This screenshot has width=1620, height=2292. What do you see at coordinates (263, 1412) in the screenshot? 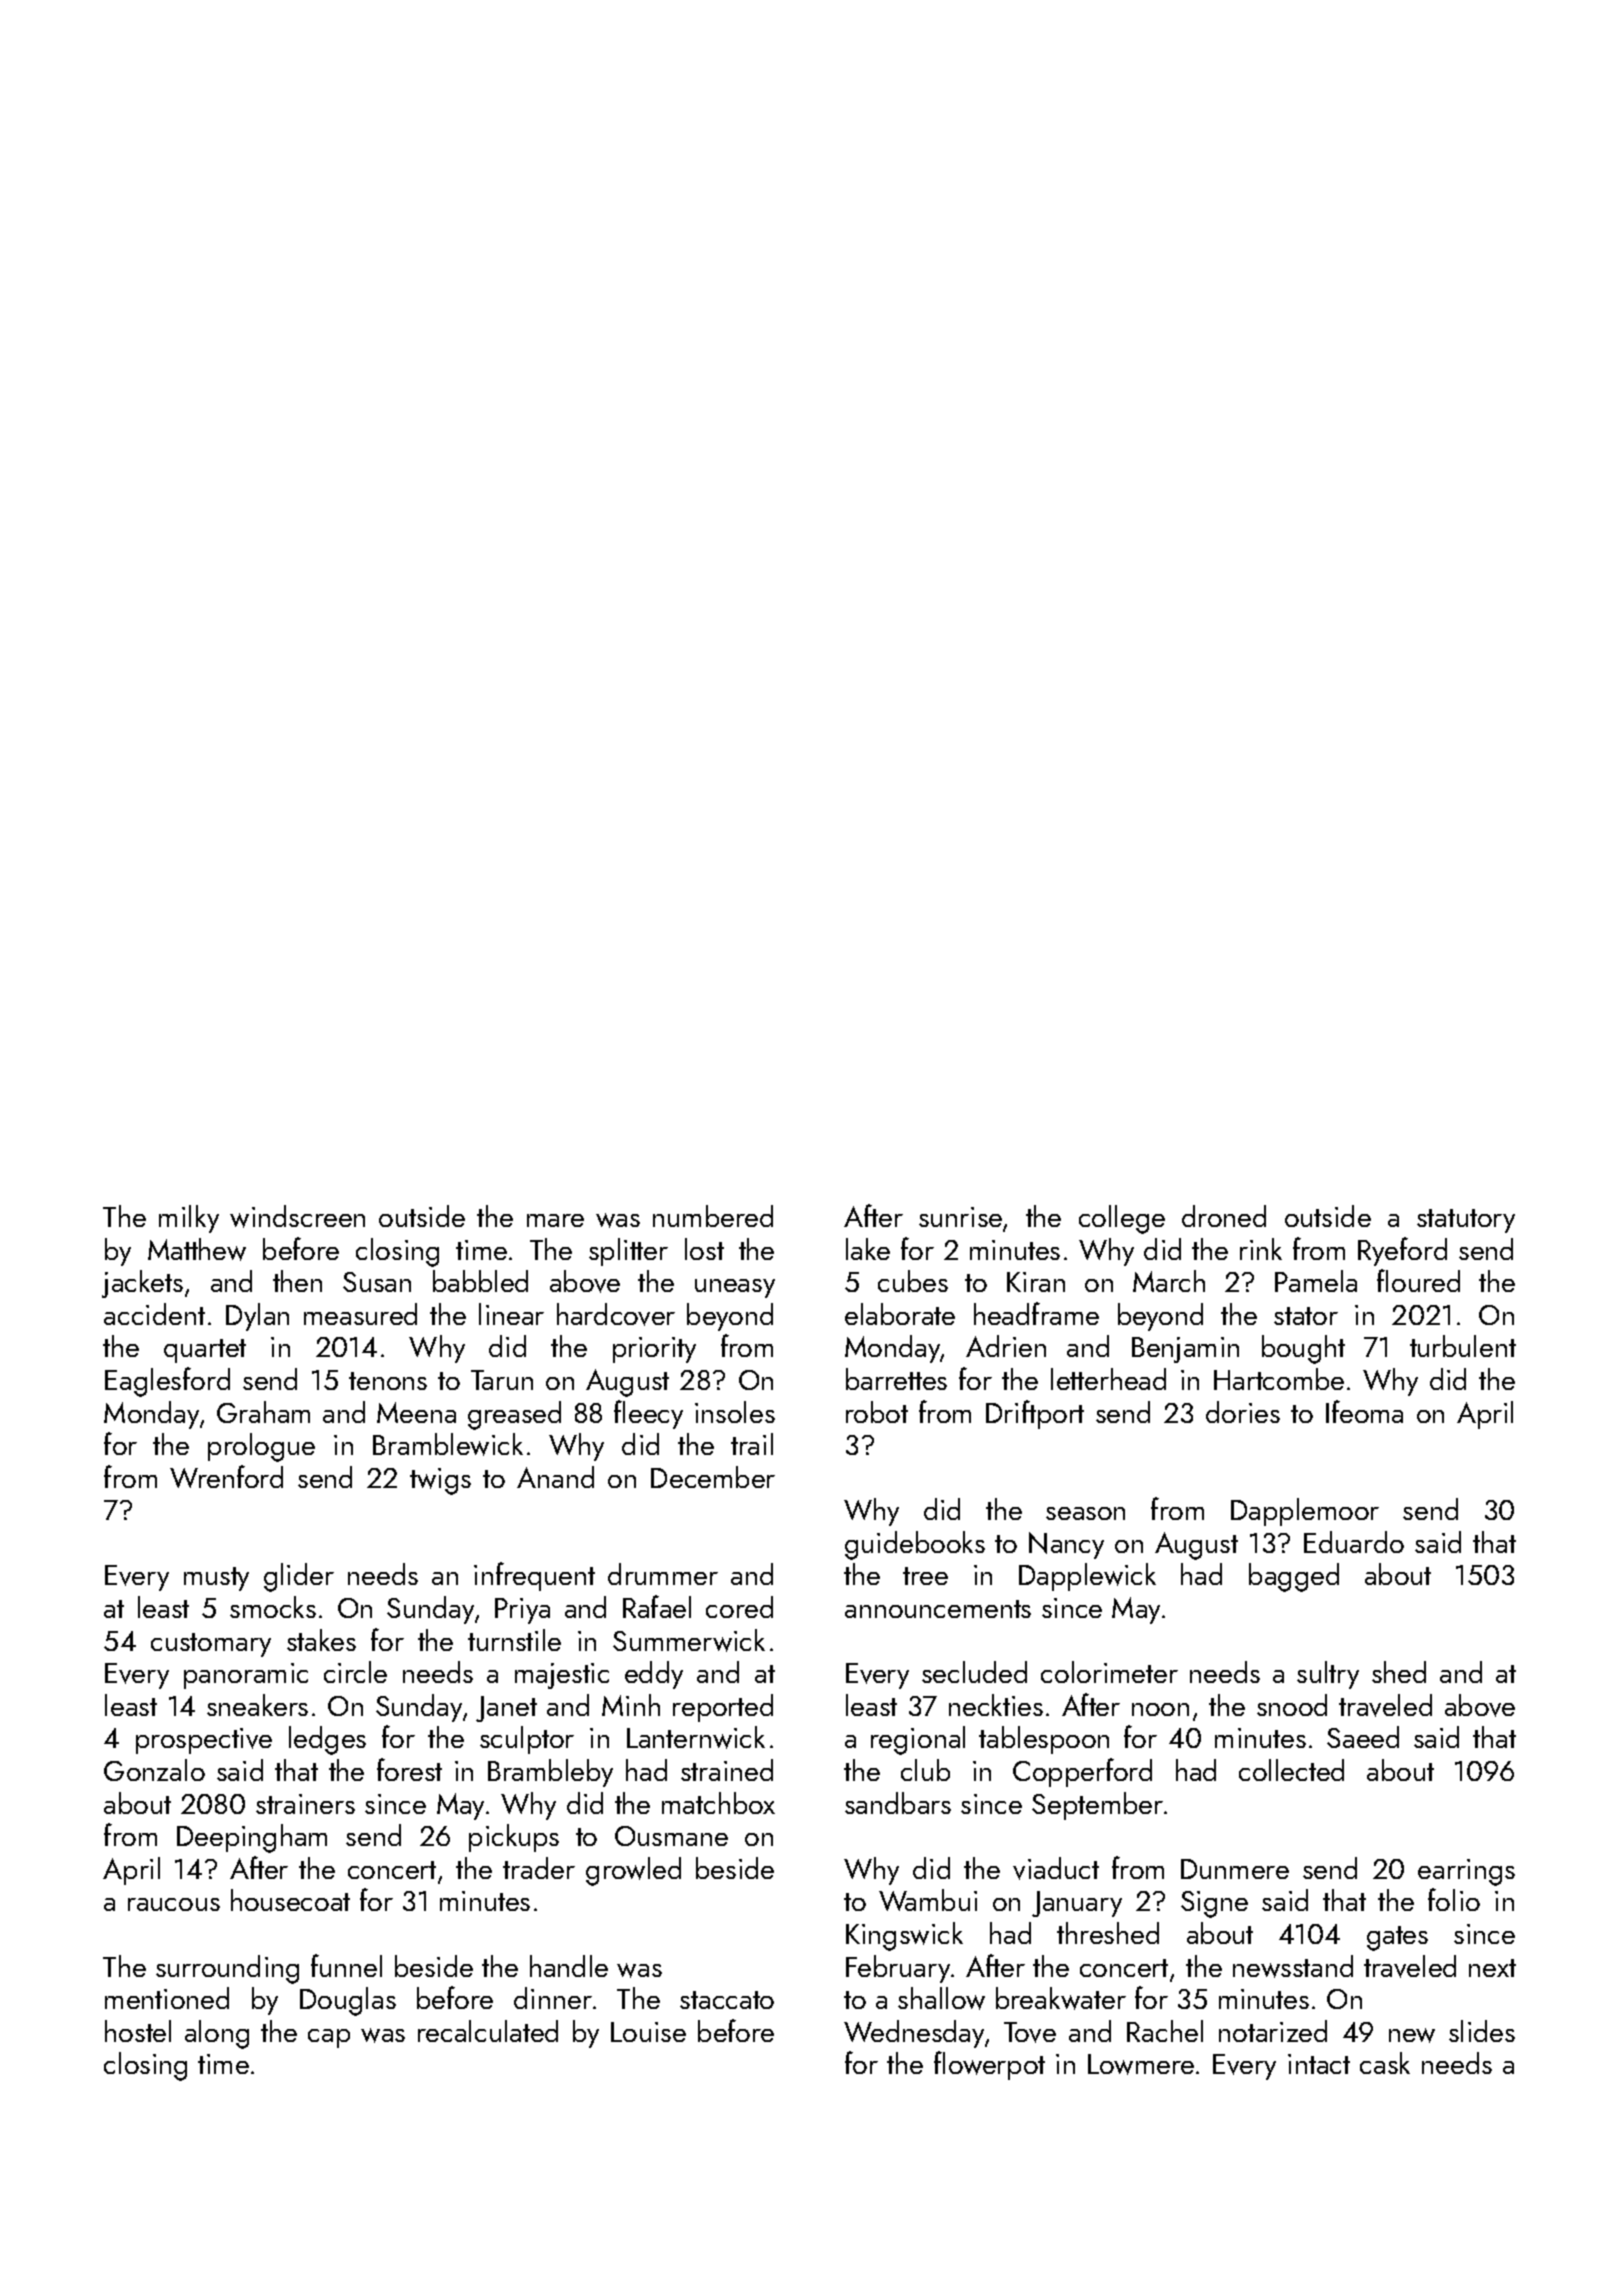
I see `Graham` at bounding box center [263, 1412].
